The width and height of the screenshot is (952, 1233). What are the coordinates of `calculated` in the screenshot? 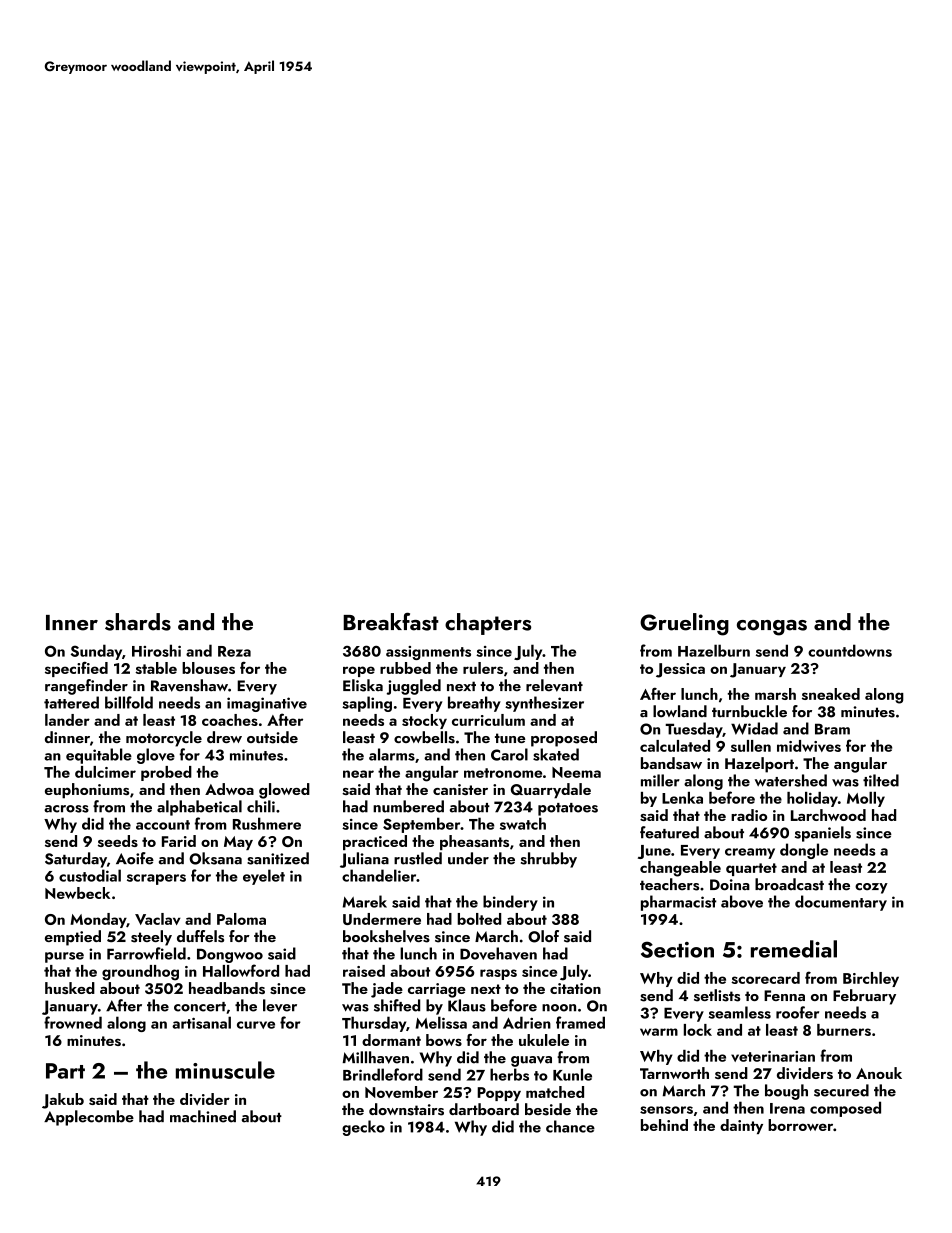 It's located at (675, 746).
